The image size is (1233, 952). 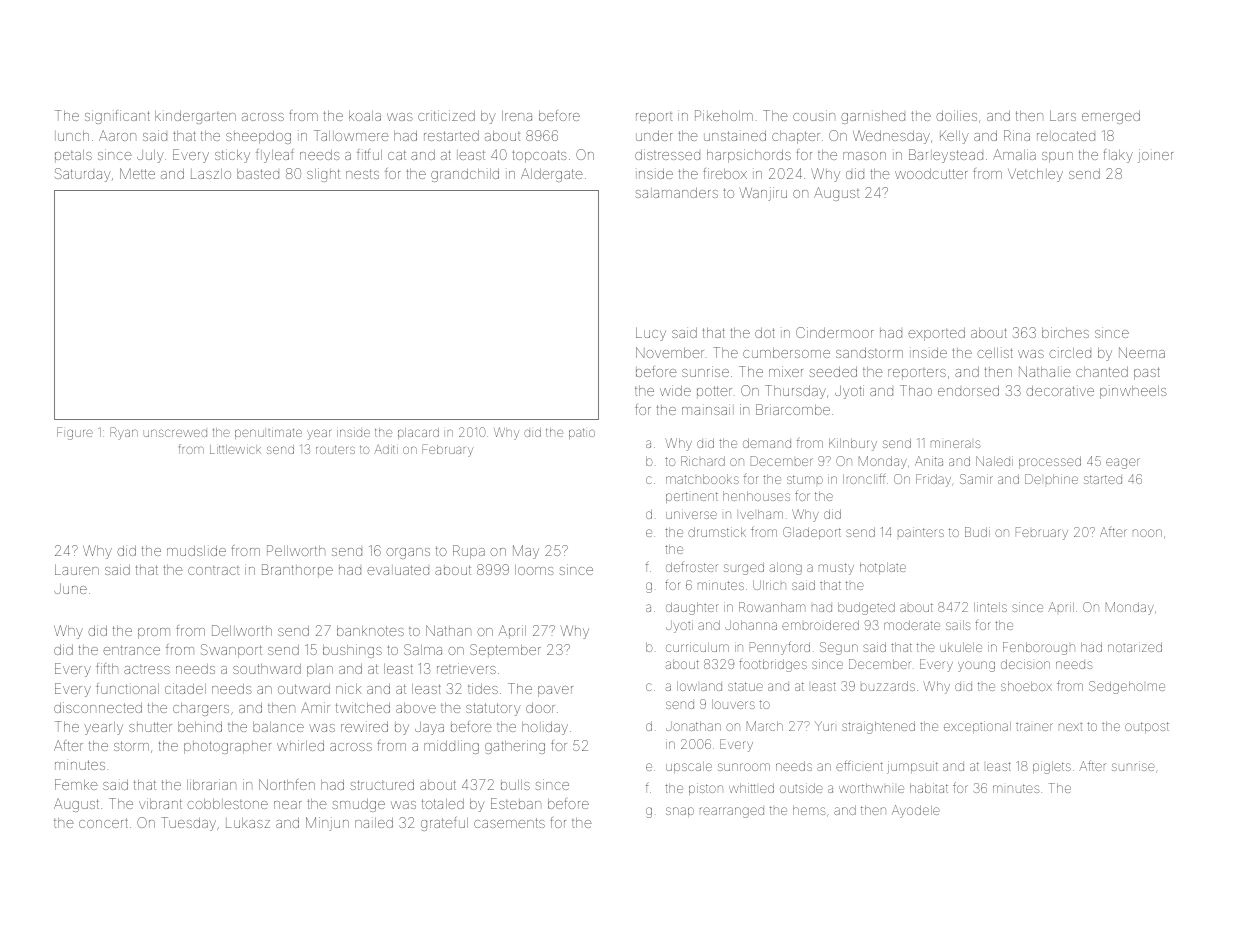 What do you see at coordinates (267, 669) in the screenshot?
I see `southward` at bounding box center [267, 669].
